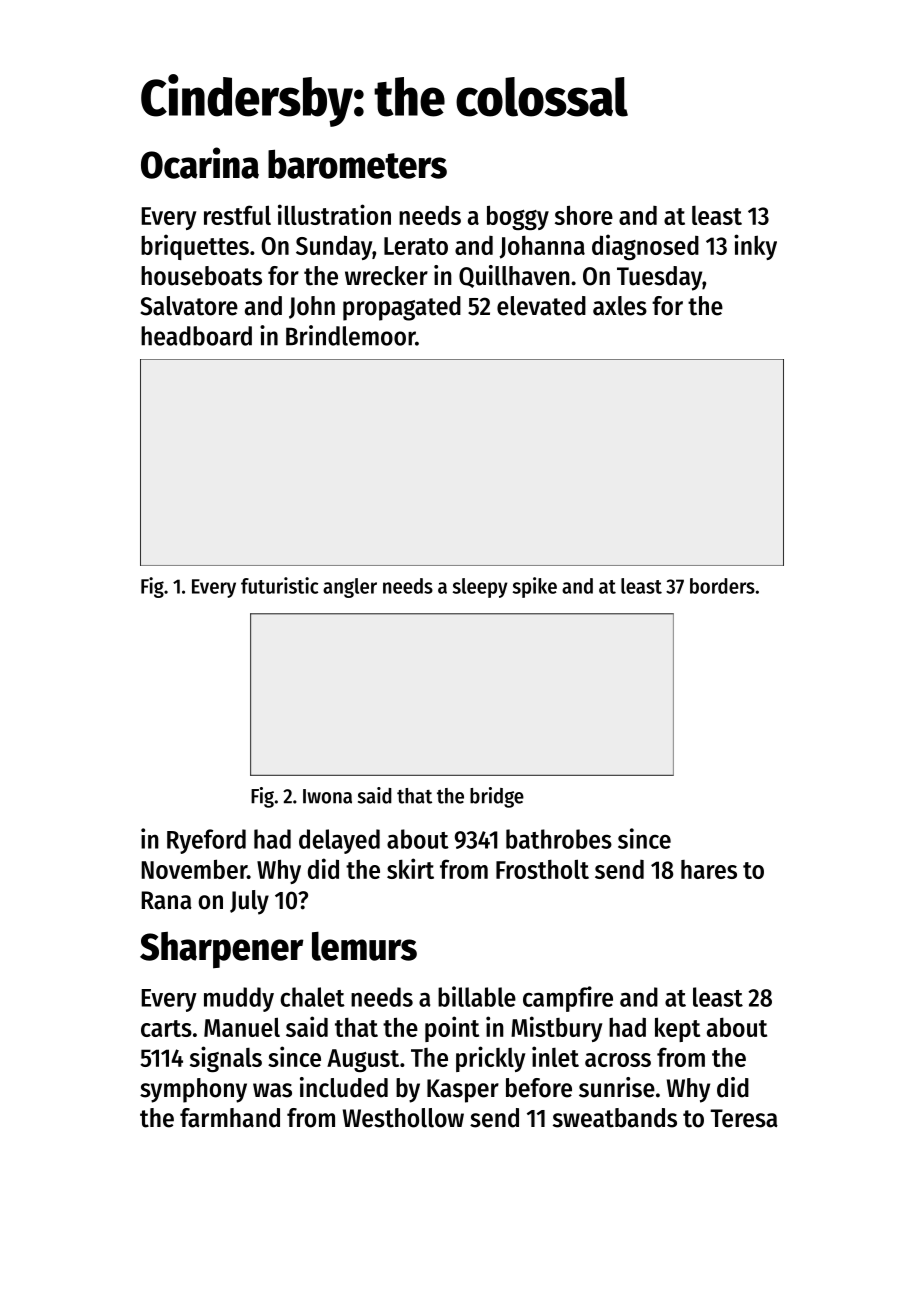 The image size is (924, 1311). I want to click on angler, so click(350, 588).
